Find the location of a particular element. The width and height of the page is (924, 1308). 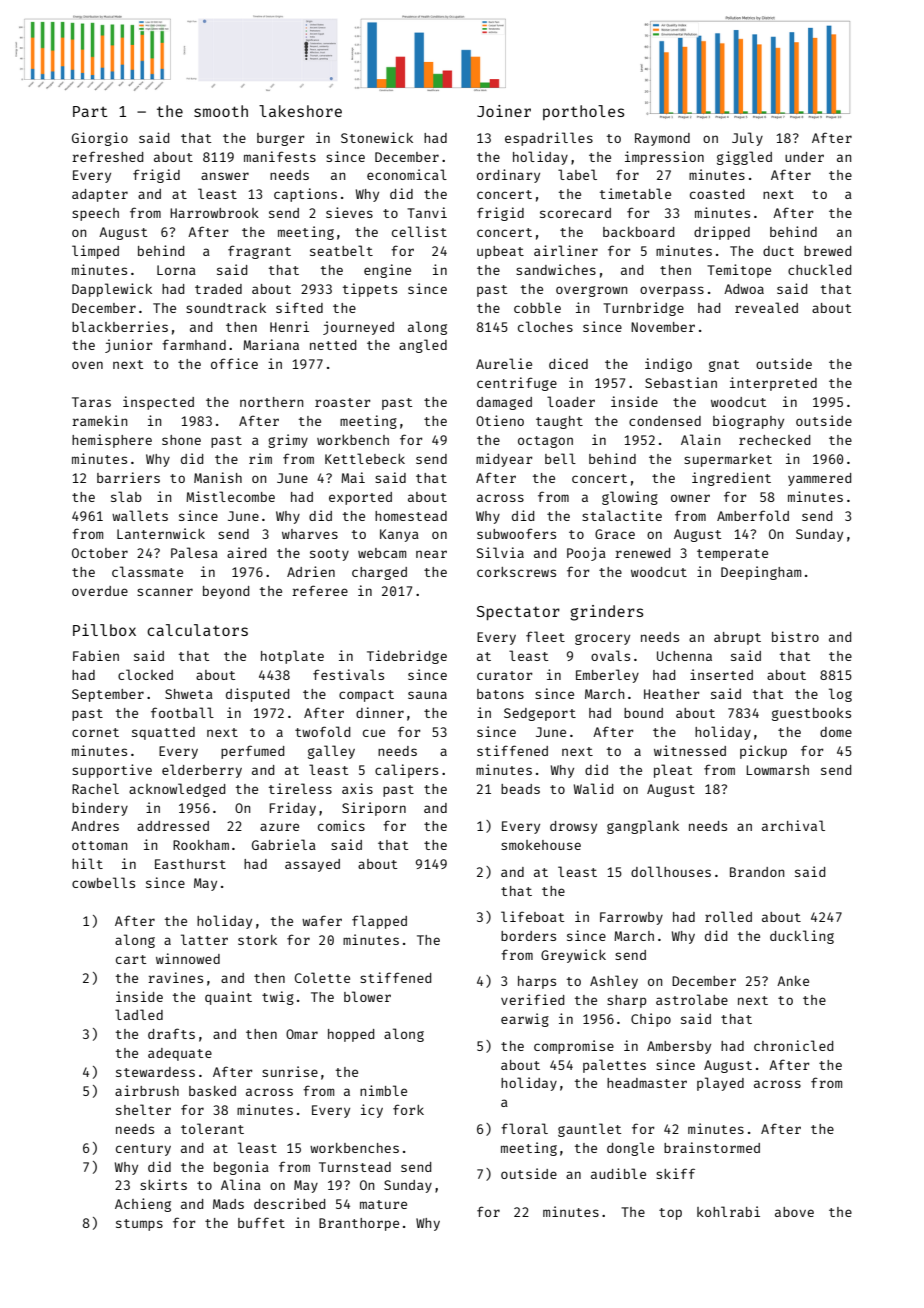

smooth is located at coordinates (221, 111).
